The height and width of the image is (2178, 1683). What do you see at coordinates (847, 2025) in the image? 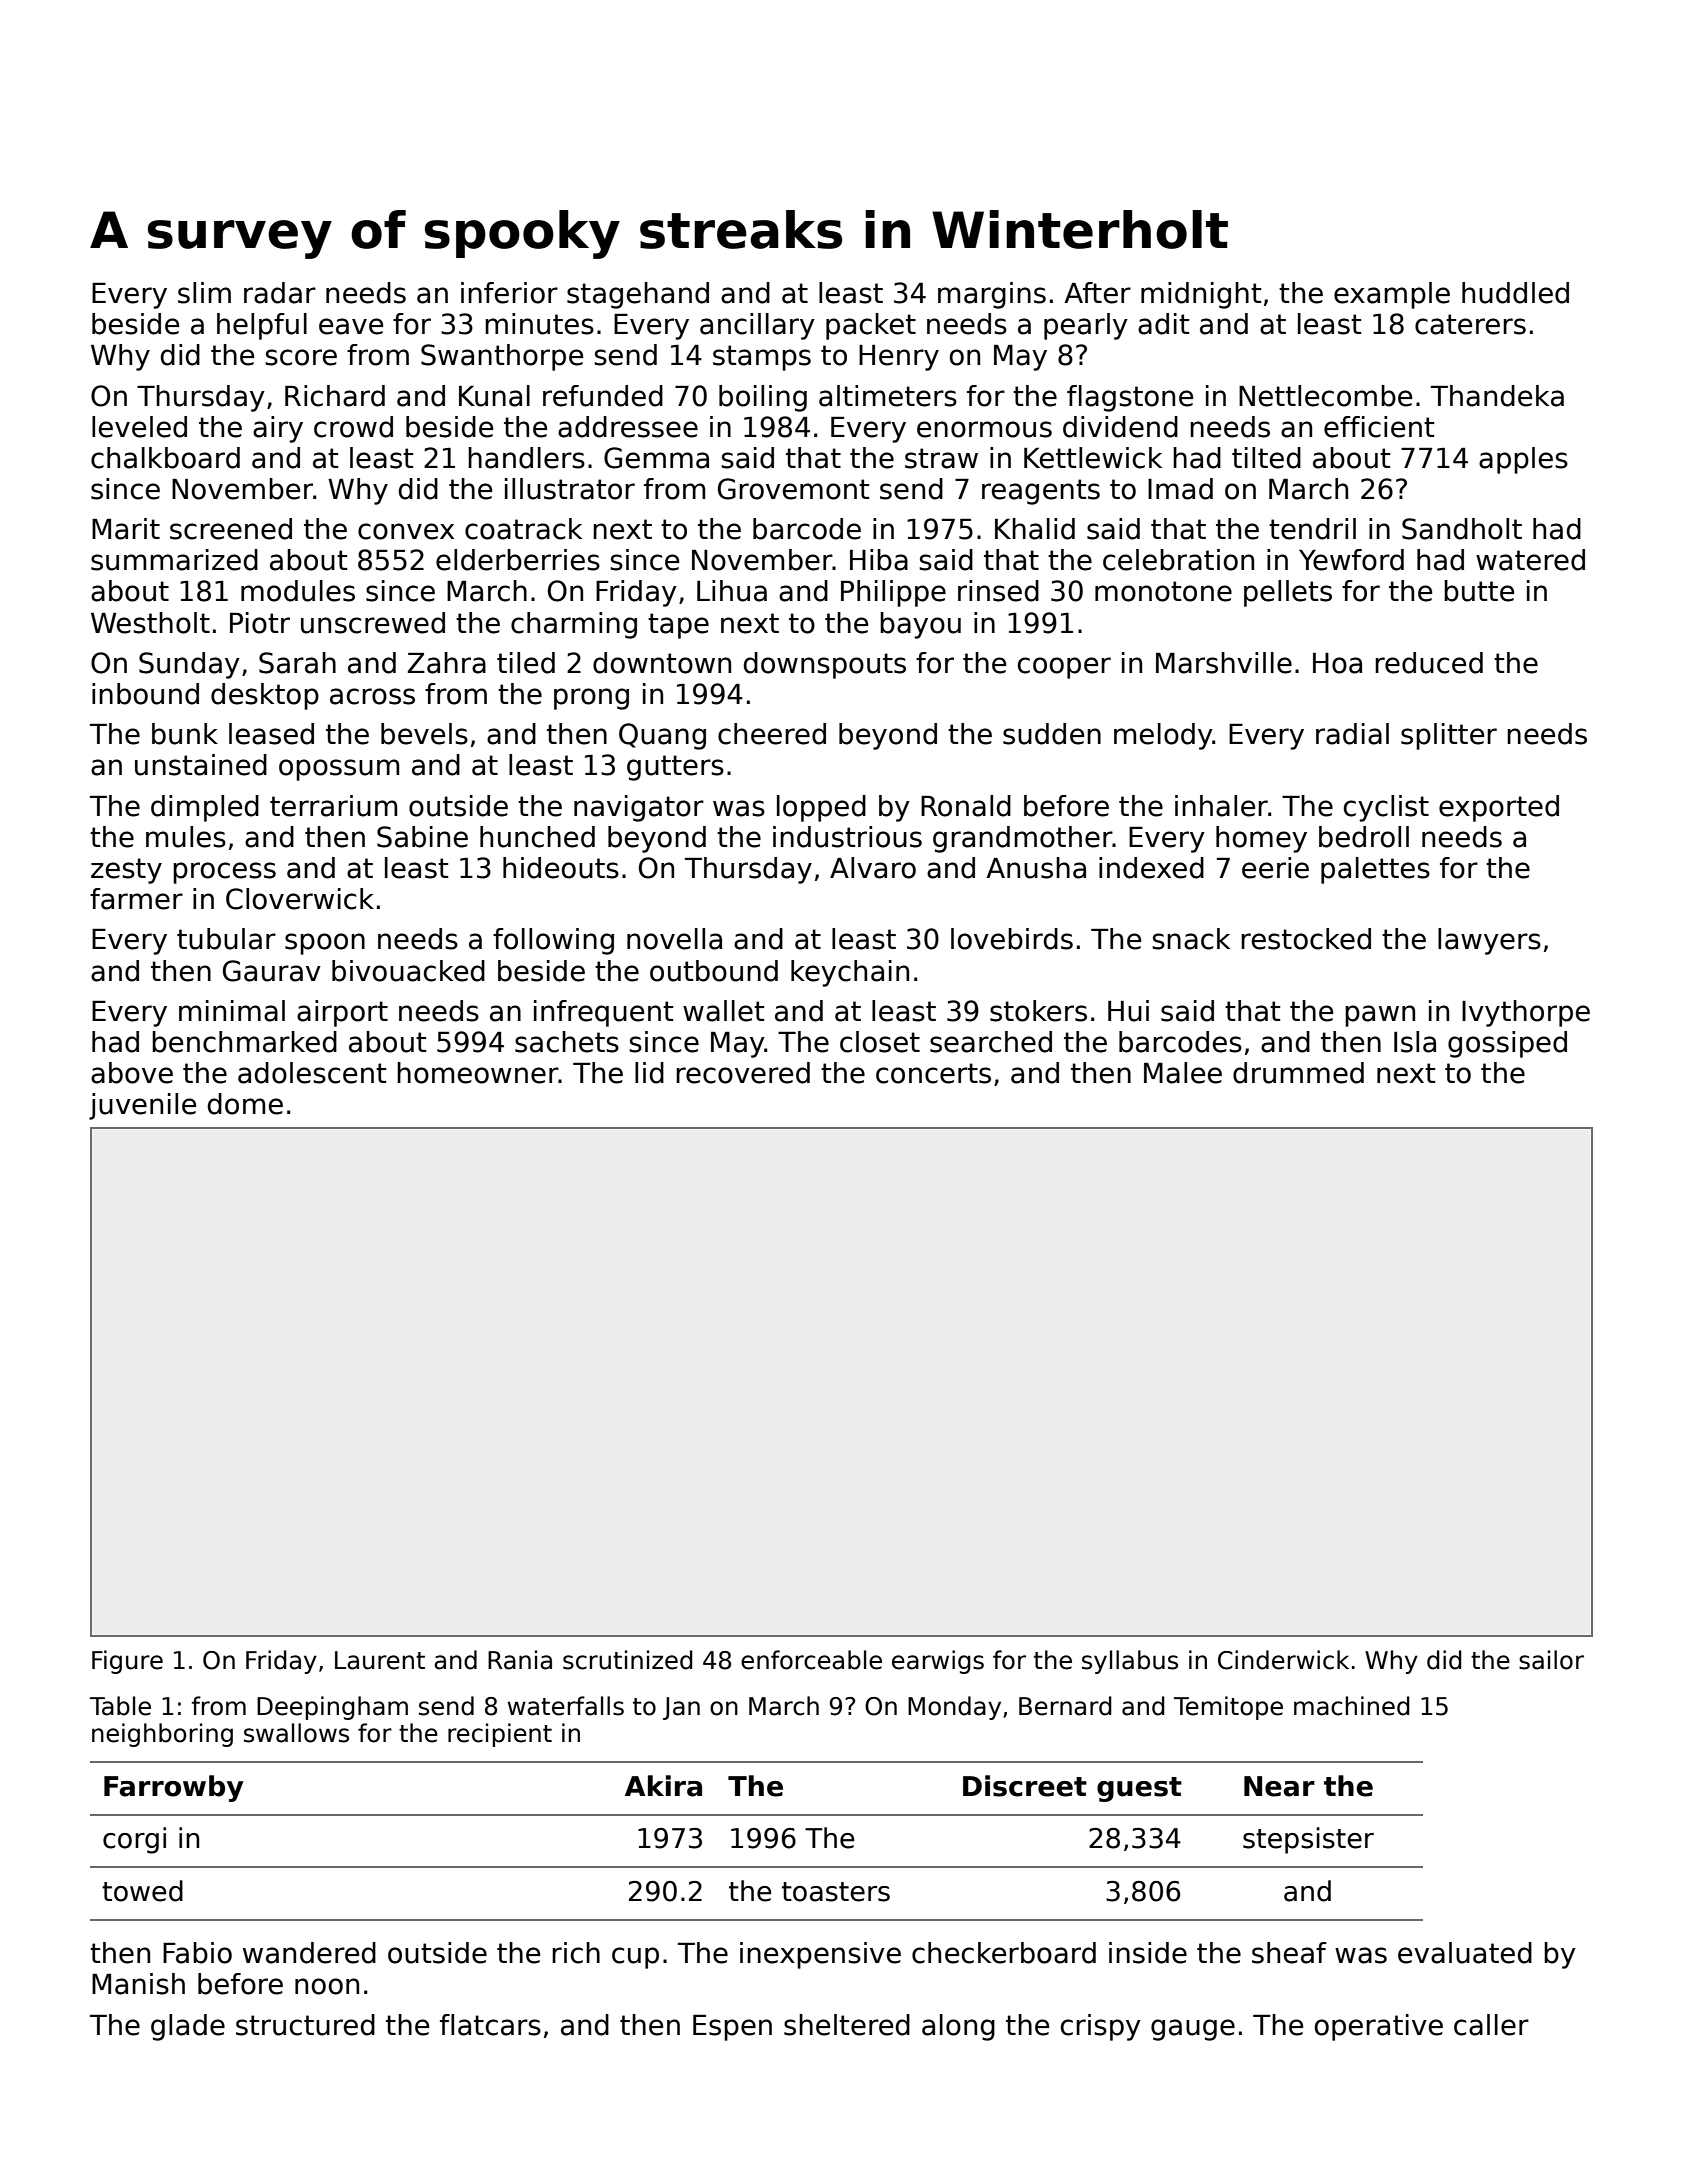
I see `sheltered` at bounding box center [847, 2025].
